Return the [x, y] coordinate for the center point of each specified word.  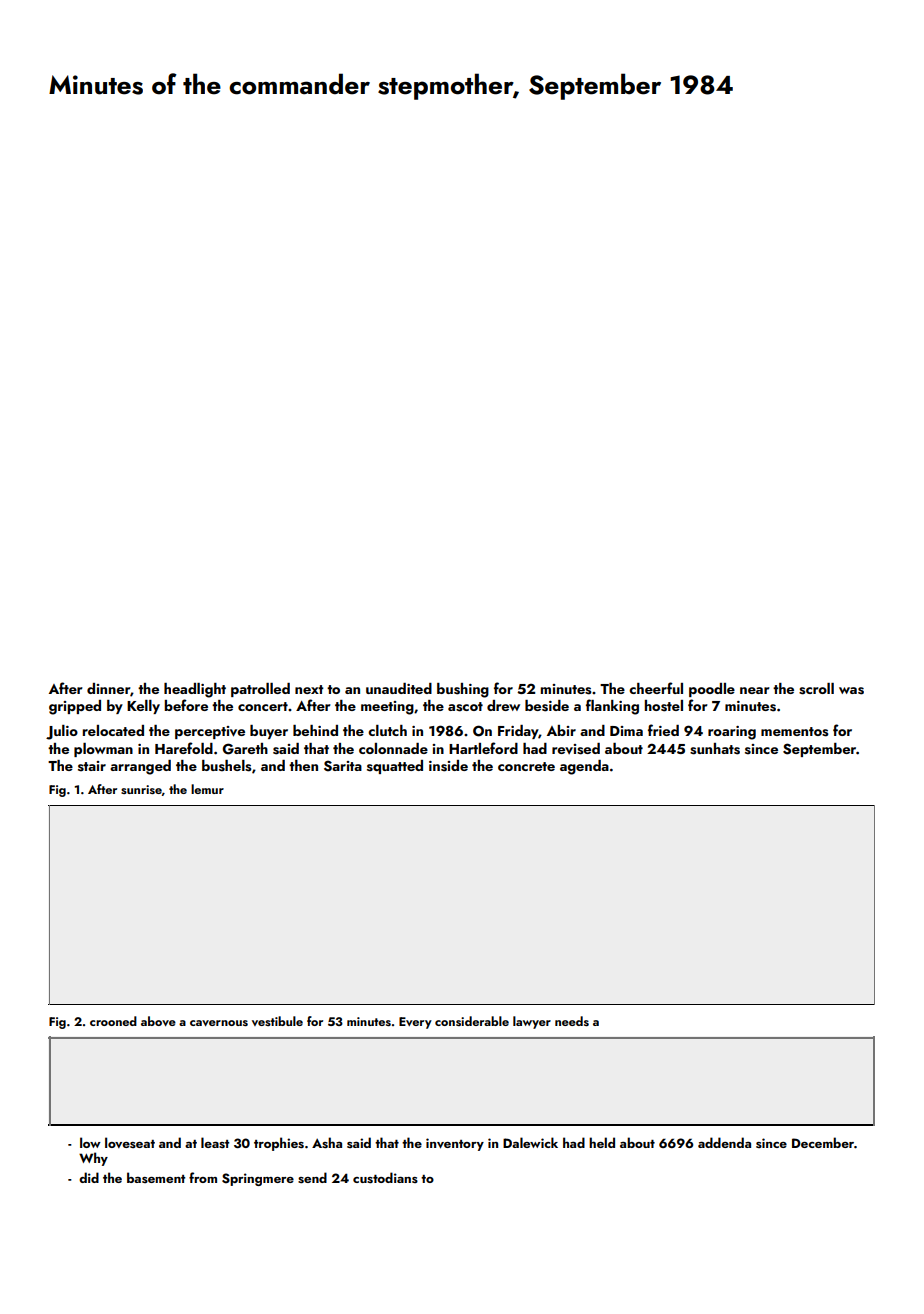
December [823, 1142]
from [203, 1177]
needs [572, 1021]
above [158, 1021]
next [309, 689]
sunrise [141, 789]
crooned [113, 1021]
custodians [385, 1177]
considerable [472, 1021]
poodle [712, 690]
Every [415, 1023]
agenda [584, 767]
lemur [207, 789]
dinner [108, 688]
